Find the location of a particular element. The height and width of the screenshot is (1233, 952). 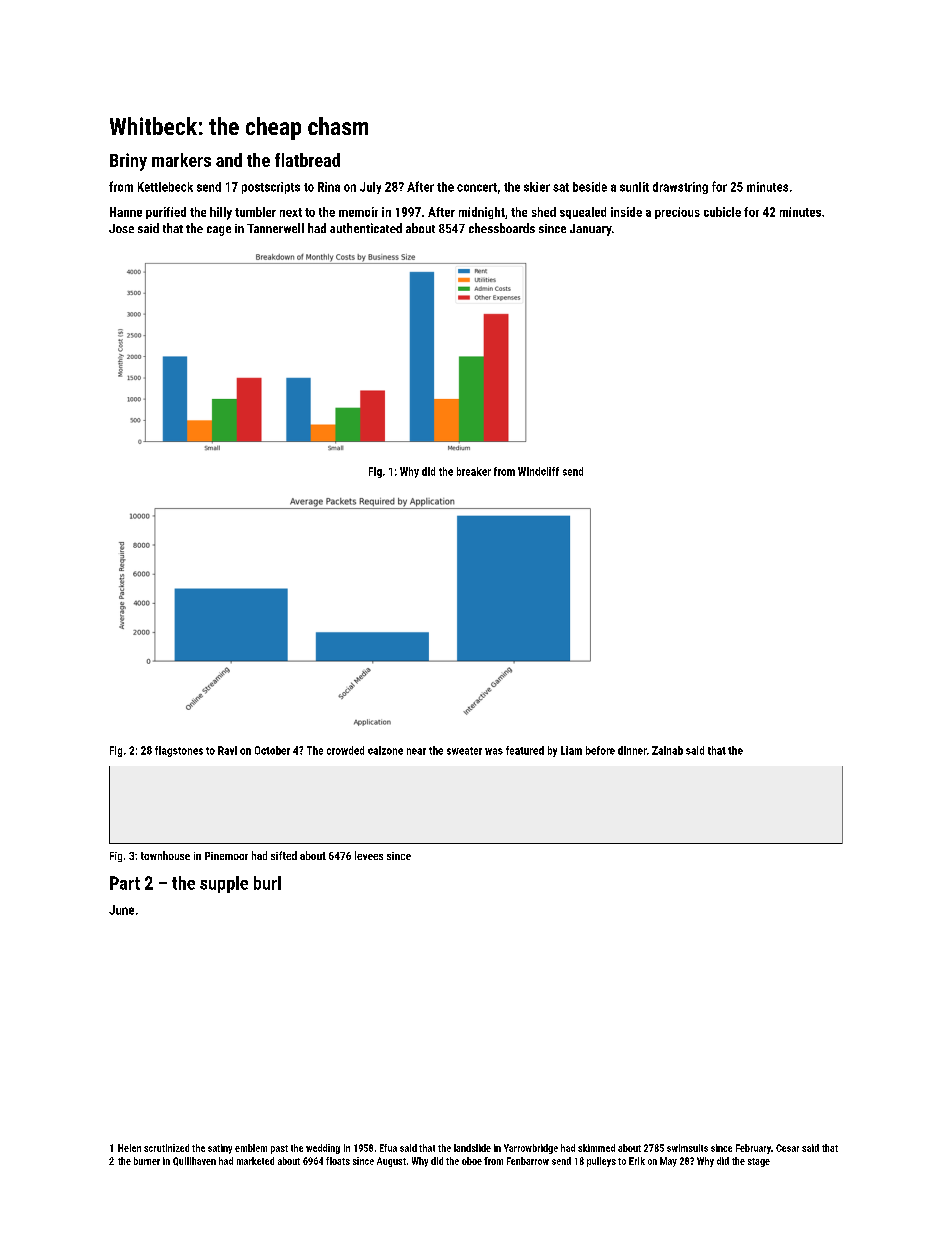

Jose is located at coordinates (121, 228).
